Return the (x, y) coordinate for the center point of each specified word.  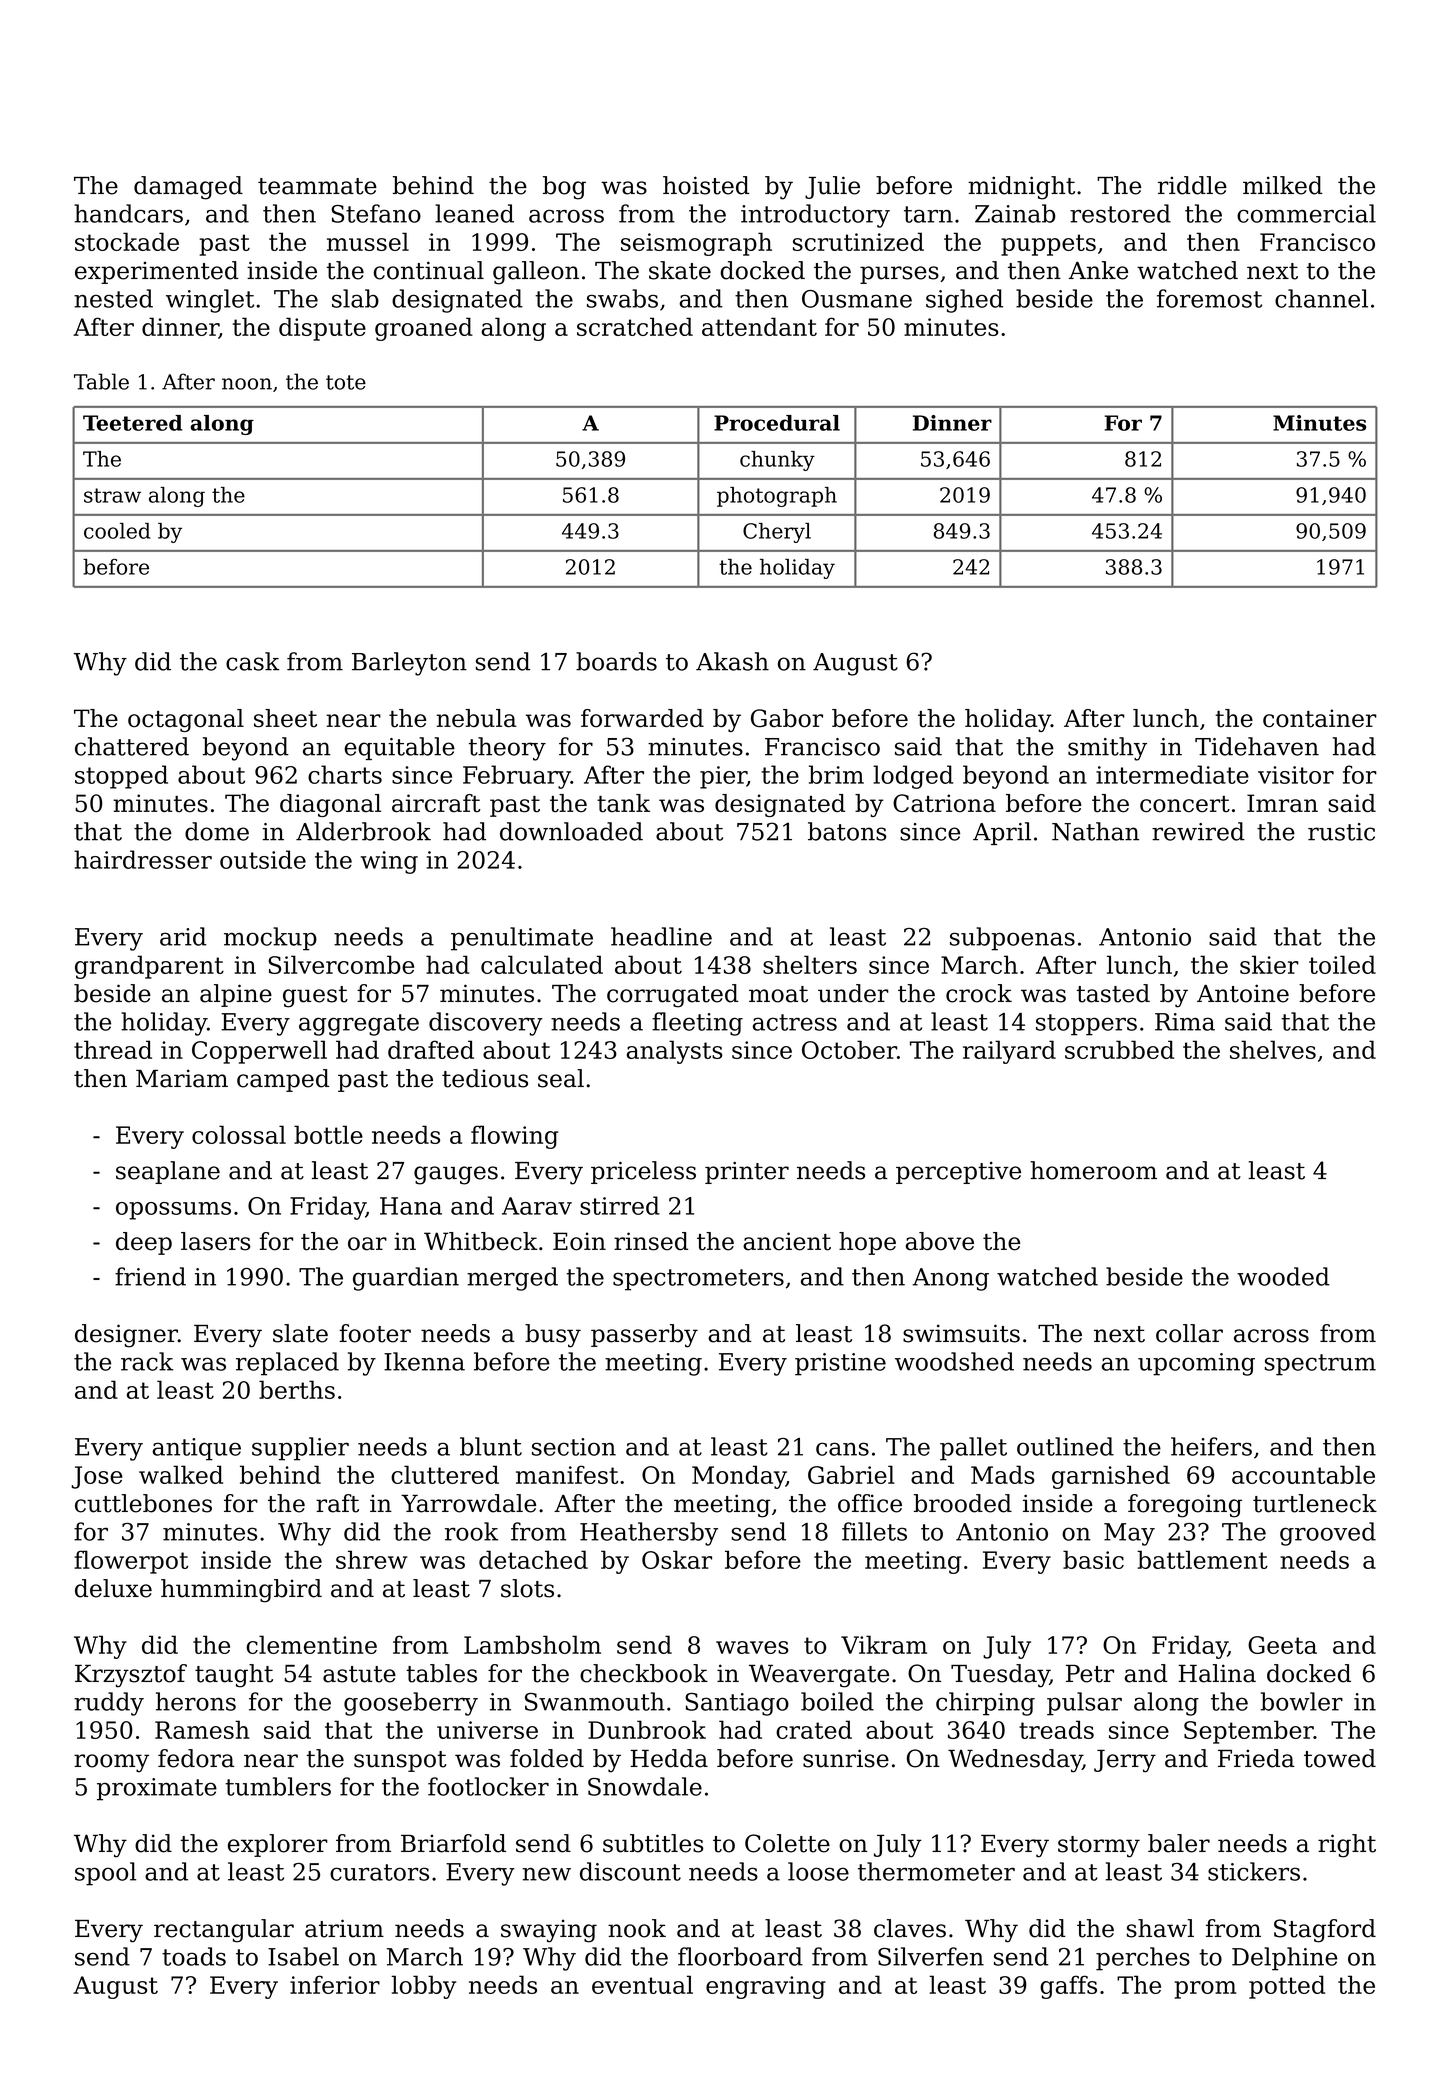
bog (564, 188)
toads (194, 1956)
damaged (188, 188)
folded (547, 1758)
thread (113, 1049)
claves (910, 1928)
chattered (132, 746)
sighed (964, 301)
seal (561, 1078)
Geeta (1282, 1645)
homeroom (1093, 1170)
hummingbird (241, 1591)
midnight (1021, 188)
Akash (732, 661)
